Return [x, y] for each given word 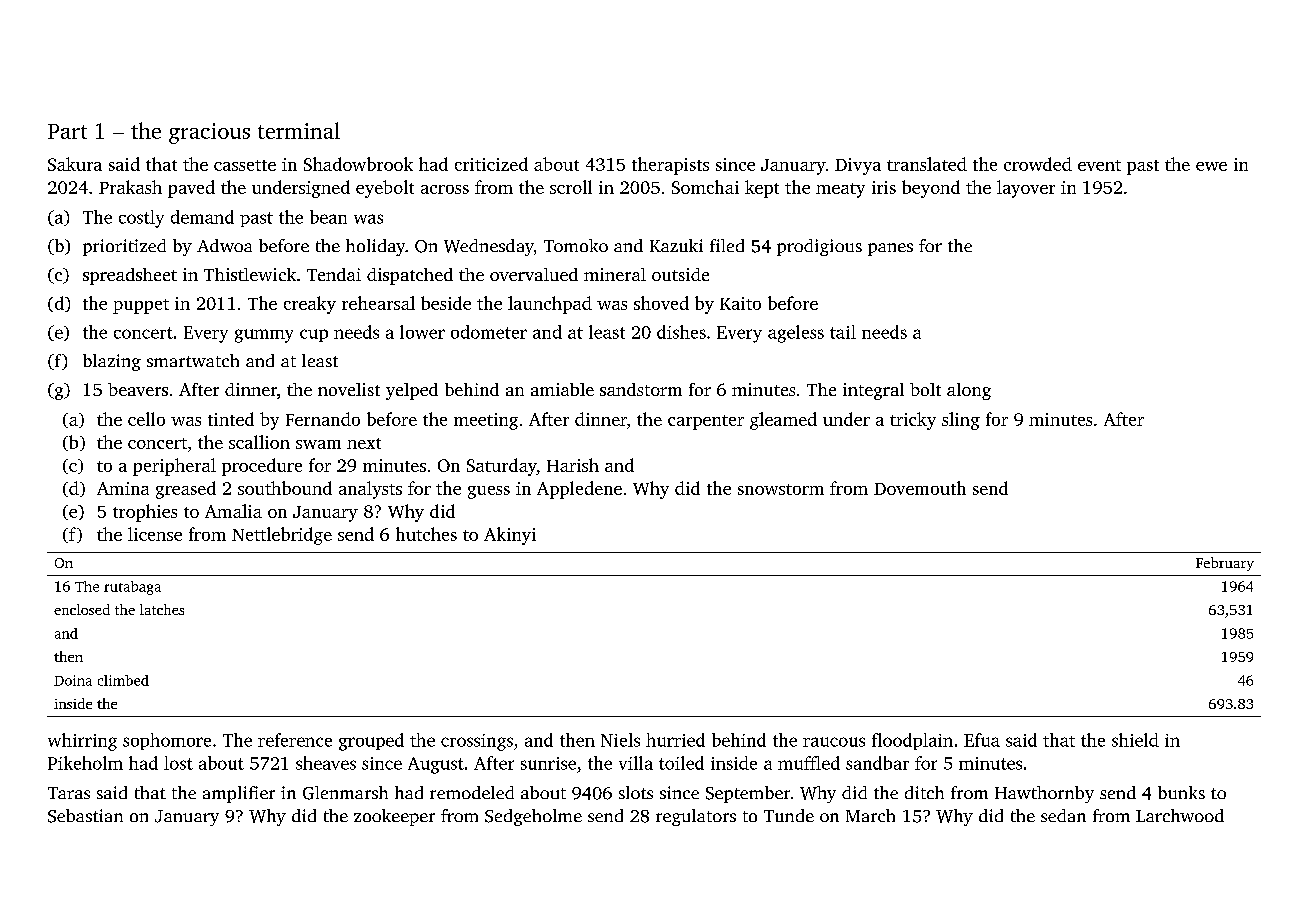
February [1225, 564]
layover [1026, 189]
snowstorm [781, 489]
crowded [1038, 164]
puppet [141, 306]
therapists [670, 166]
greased [186, 490]
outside [680, 274]
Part [67, 131]
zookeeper [394, 817]
